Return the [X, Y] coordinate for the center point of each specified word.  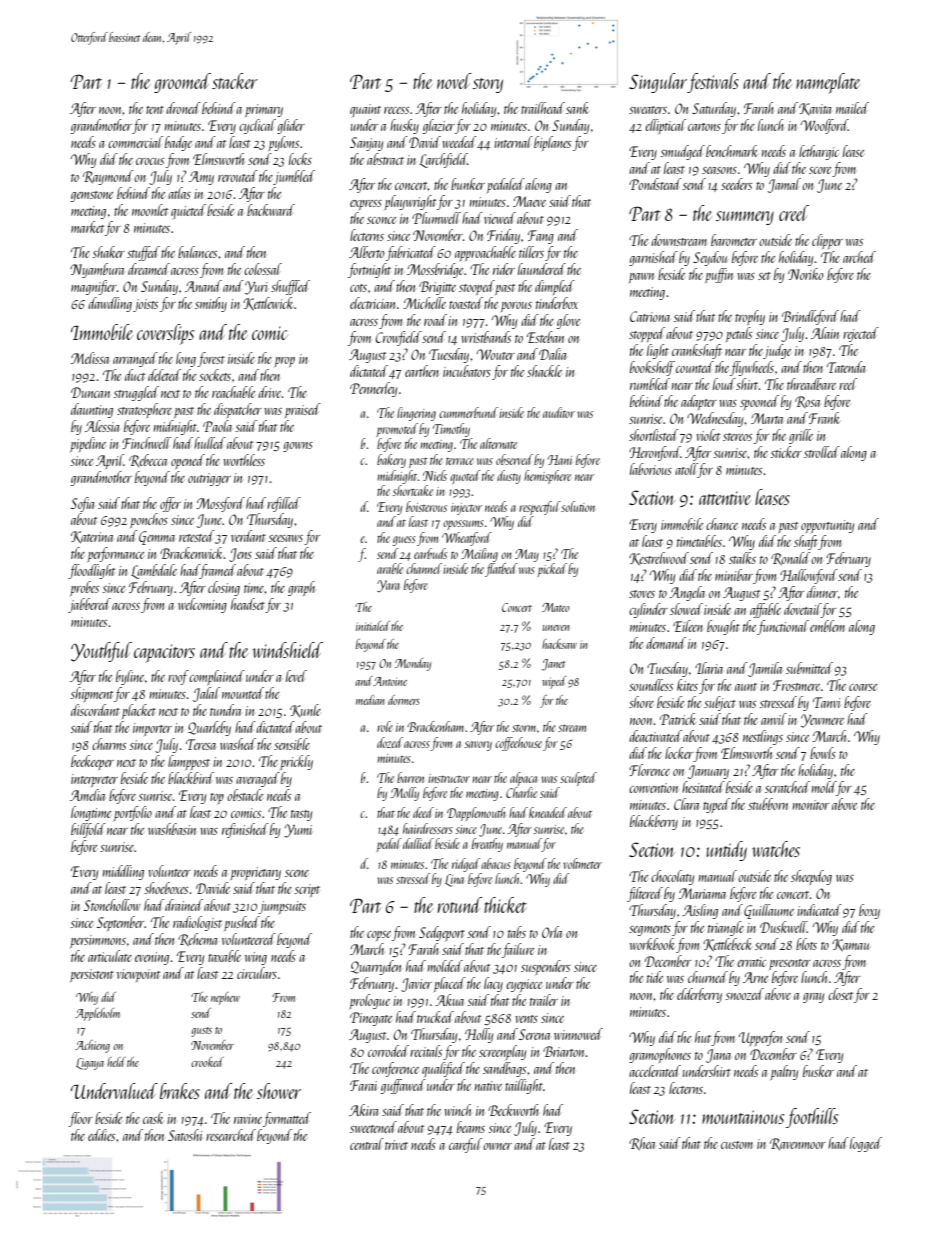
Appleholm [97, 1014]
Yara [388, 586]
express [366, 205]
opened [188, 461]
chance [722, 524]
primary [264, 110]
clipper [827, 241]
